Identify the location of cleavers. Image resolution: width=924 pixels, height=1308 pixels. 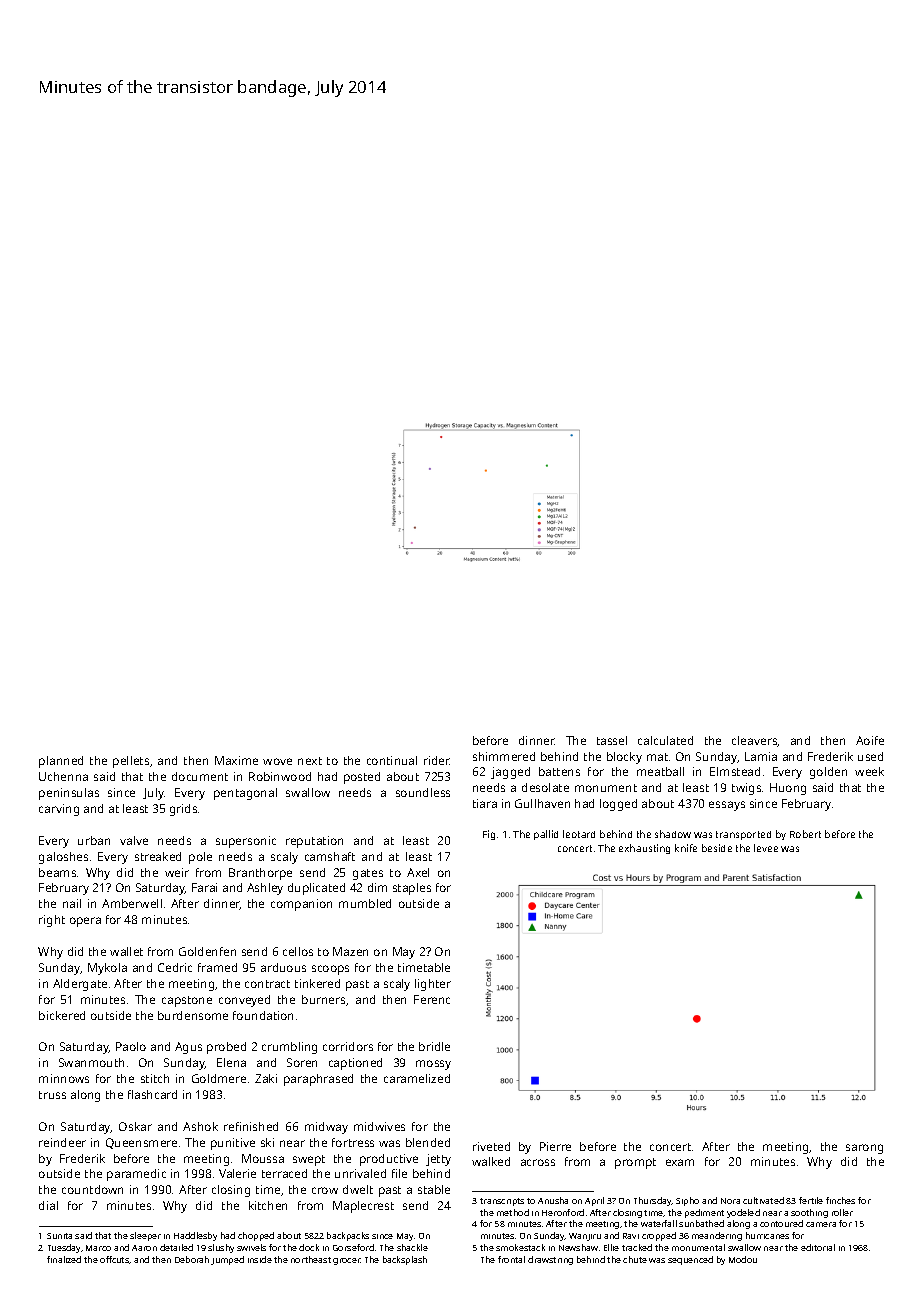
(755, 741).
